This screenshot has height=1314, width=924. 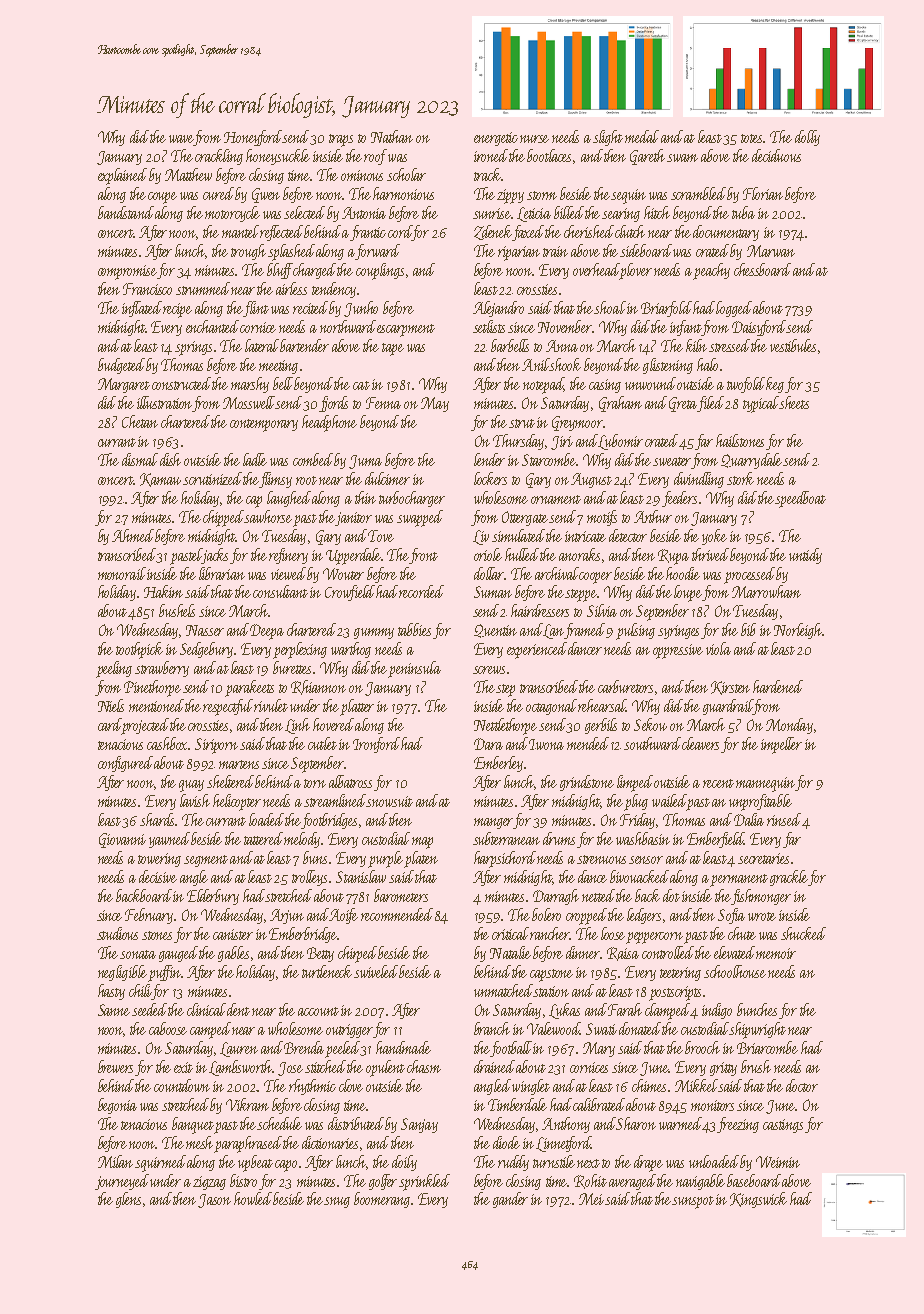 What do you see at coordinates (781, 745) in the screenshot?
I see `impeller` at bounding box center [781, 745].
